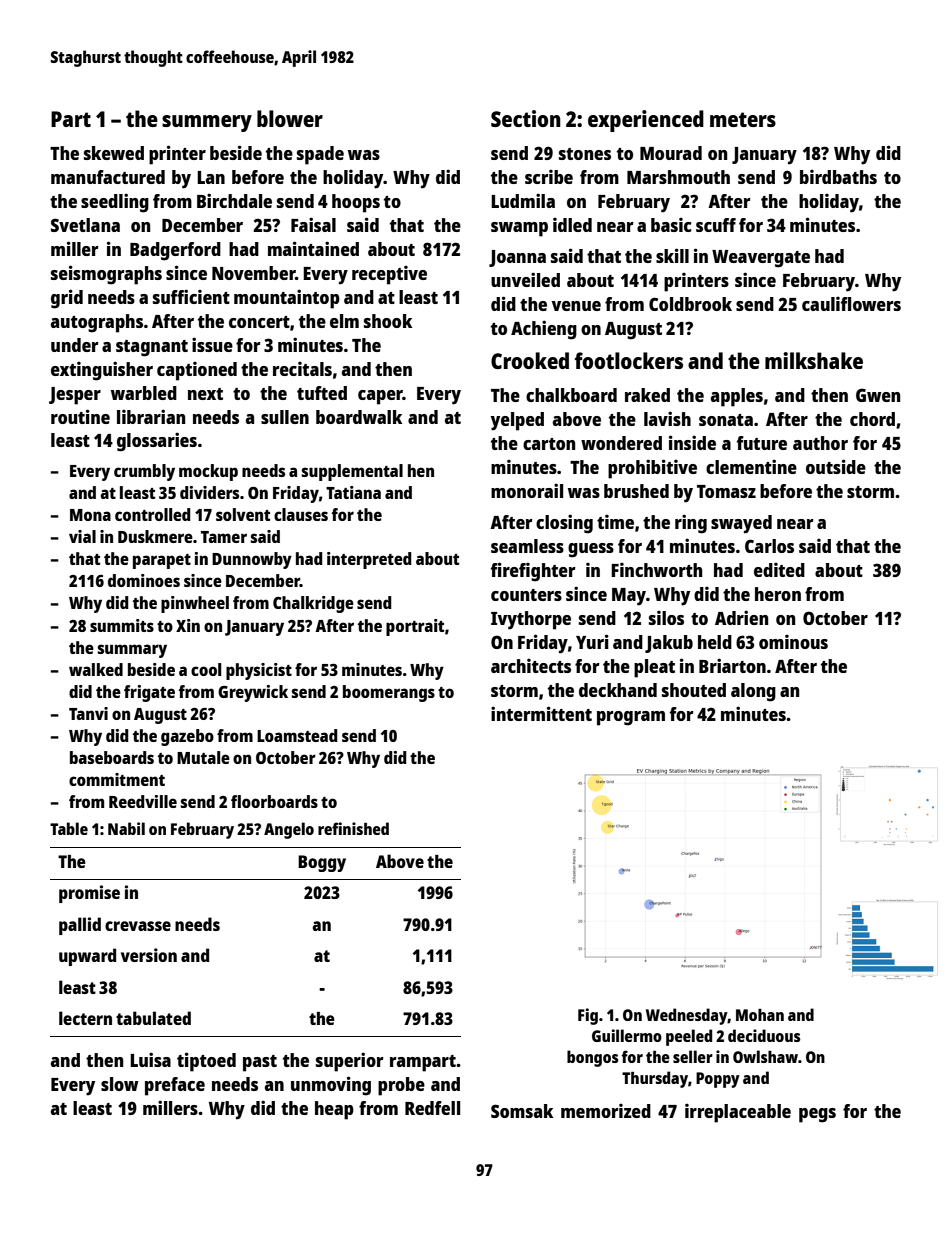 This screenshot has width=952, height=1233. Describe the element at coordinates (389, 693) in the screenshot. I see `boomerangs` at that location.
